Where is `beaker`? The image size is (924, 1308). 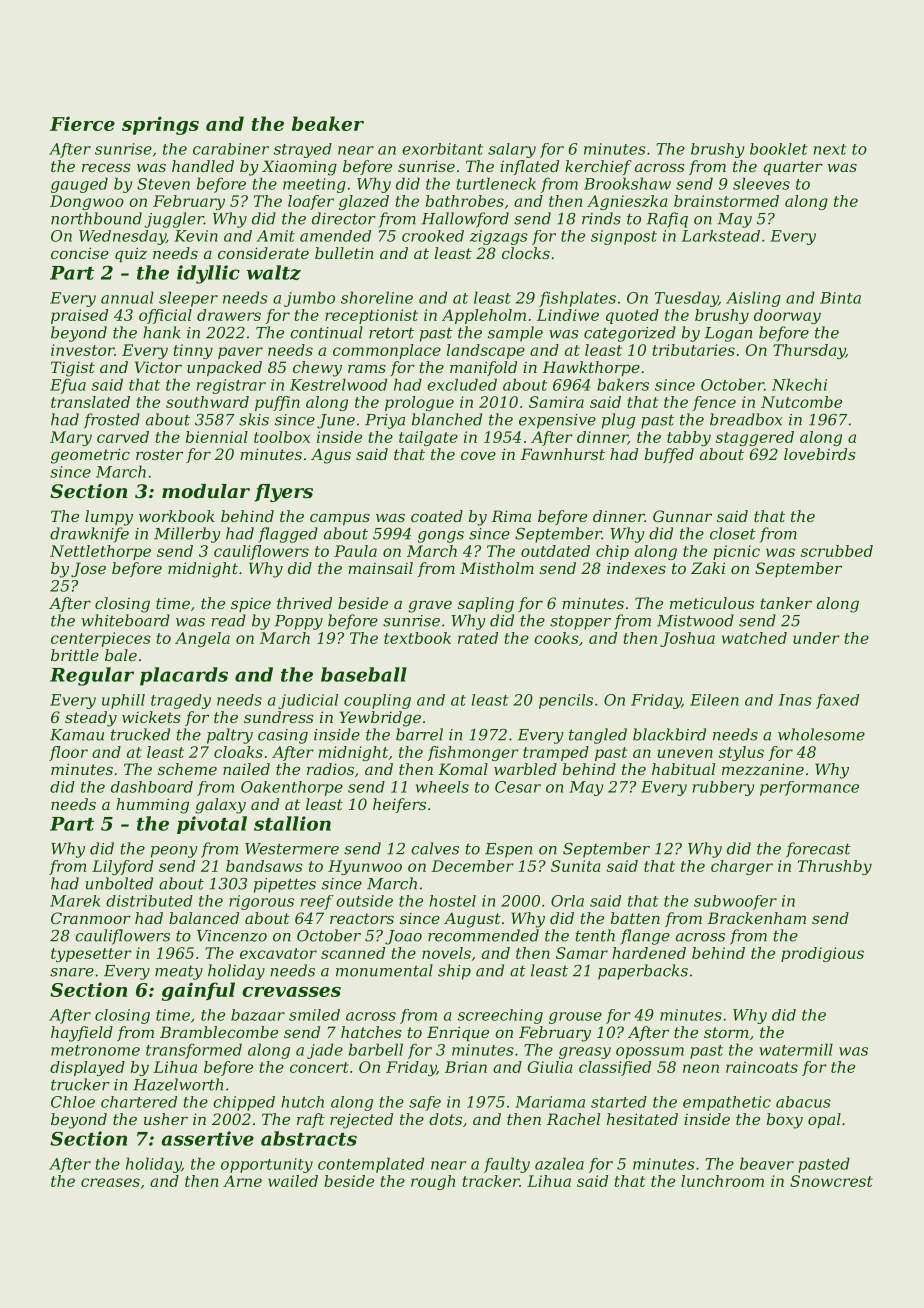 beaker is located at coordinates (328, 123).
